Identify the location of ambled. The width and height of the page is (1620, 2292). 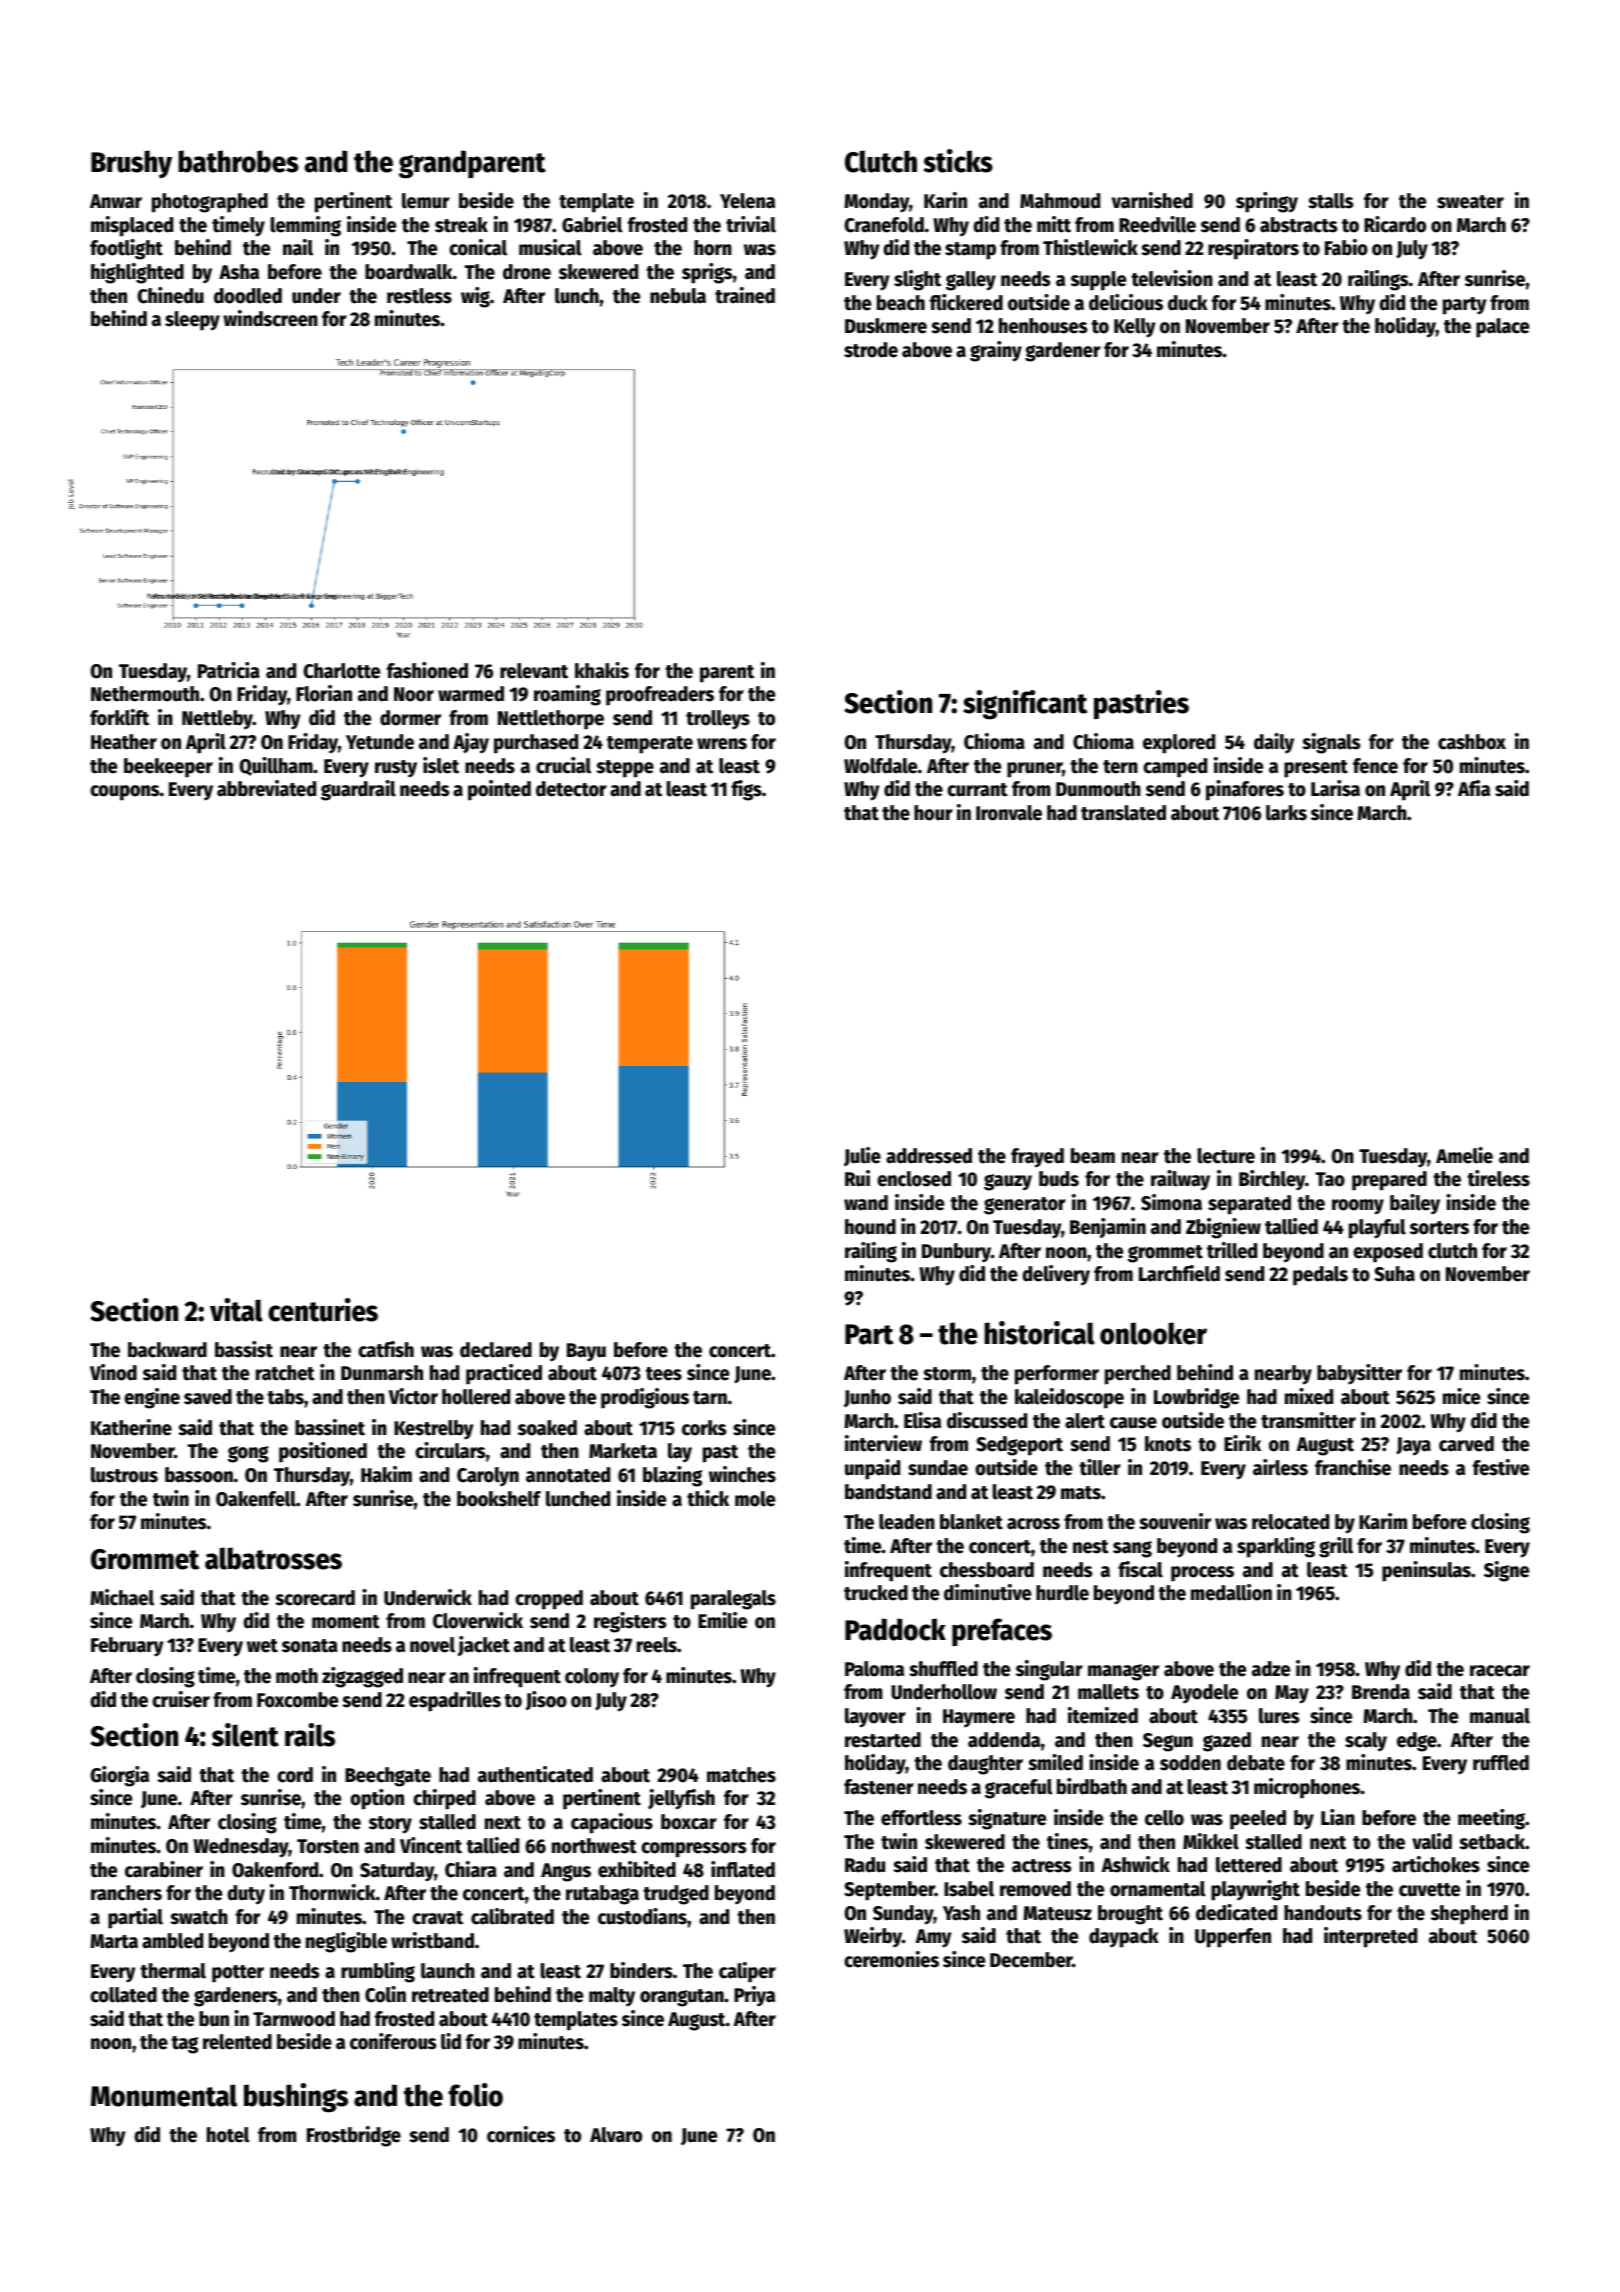
(172, 1941).
